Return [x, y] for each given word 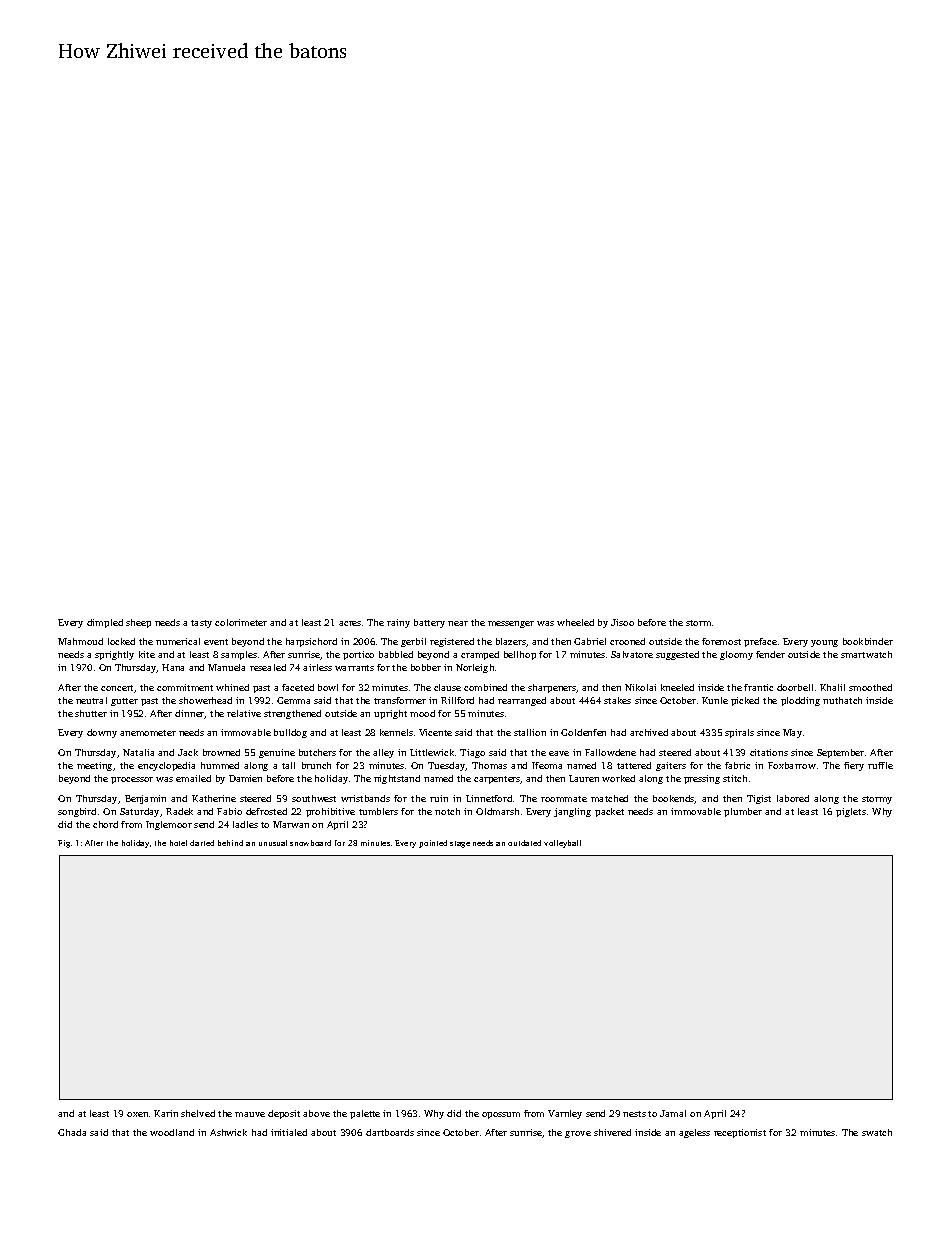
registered [452, 642]
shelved [198, 1113]
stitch [735, 778]
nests [634, 1114]
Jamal [673, 1113]
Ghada [72, 1132]
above [316, 1113]
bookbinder [868, 641]
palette [365, 1114]
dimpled [105, 623]
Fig [64, 844]
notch [447, 811]
